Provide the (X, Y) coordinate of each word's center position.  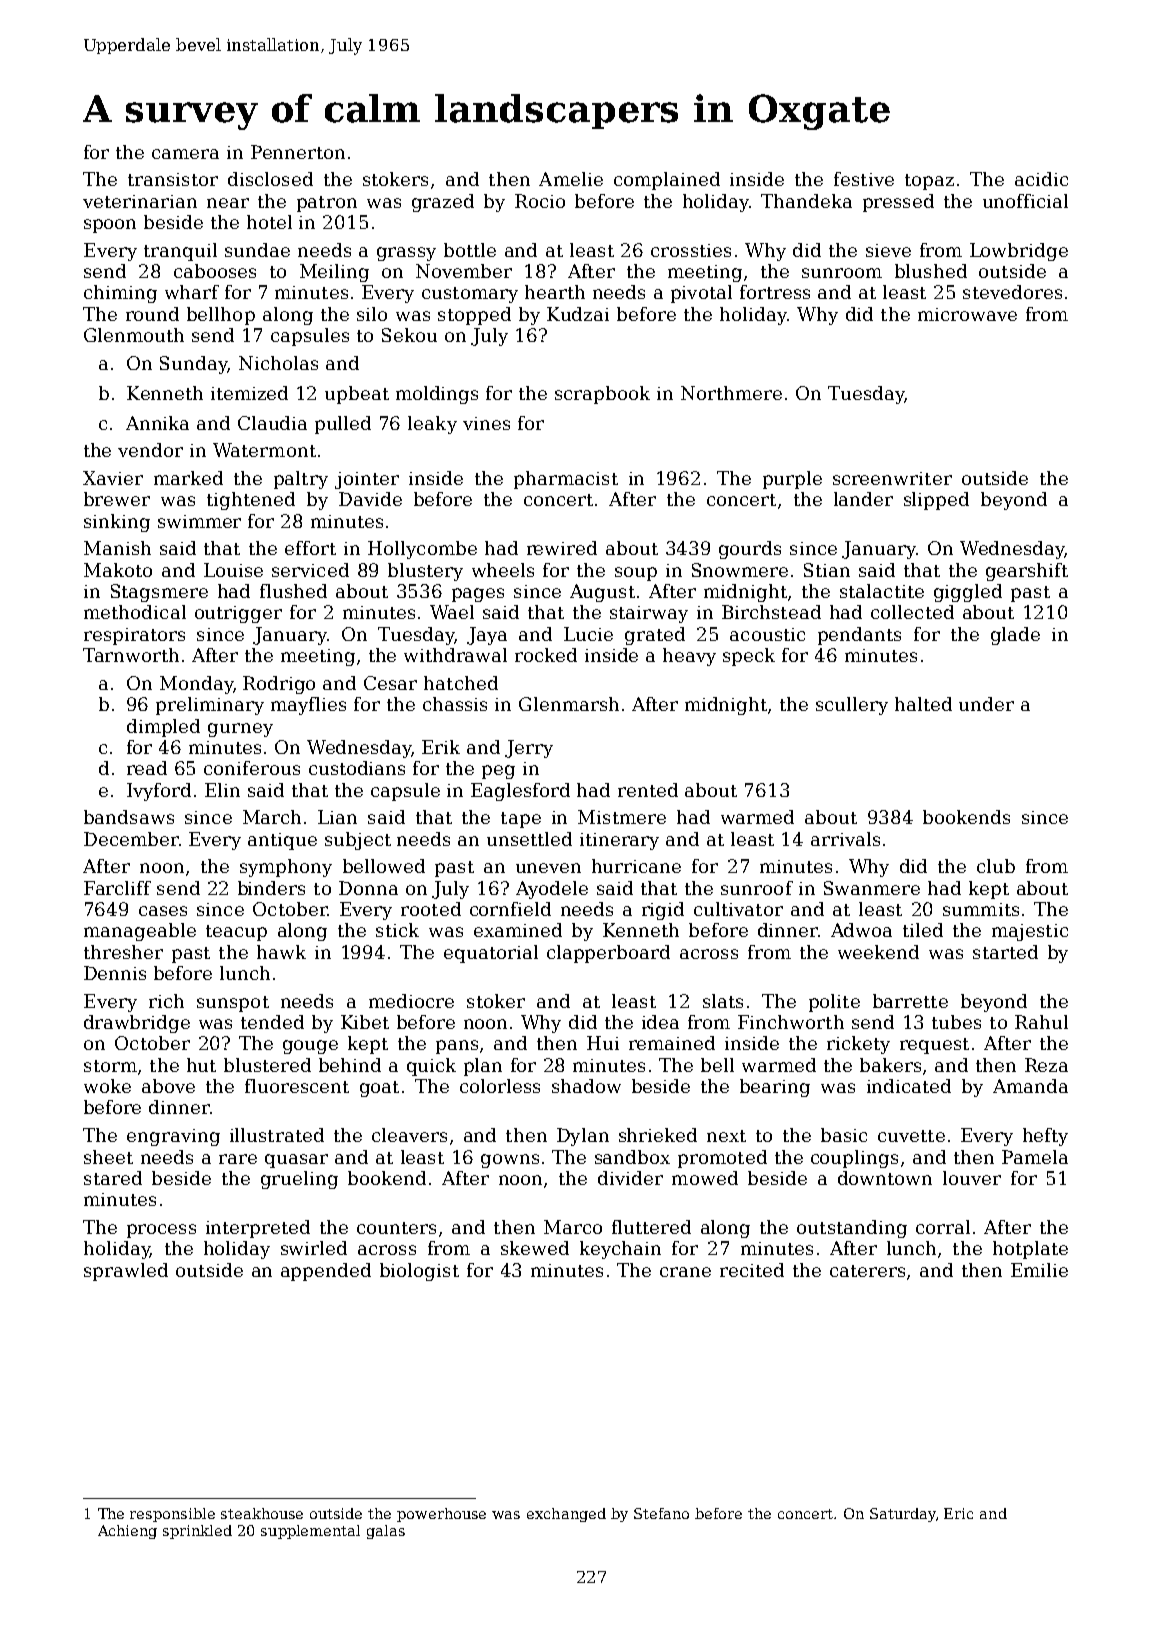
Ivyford (159, 792)
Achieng (127, 1532)
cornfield (510, 909)
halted (923, 704)
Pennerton (298, 152)
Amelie (571, 179)
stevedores (1012, 292)
